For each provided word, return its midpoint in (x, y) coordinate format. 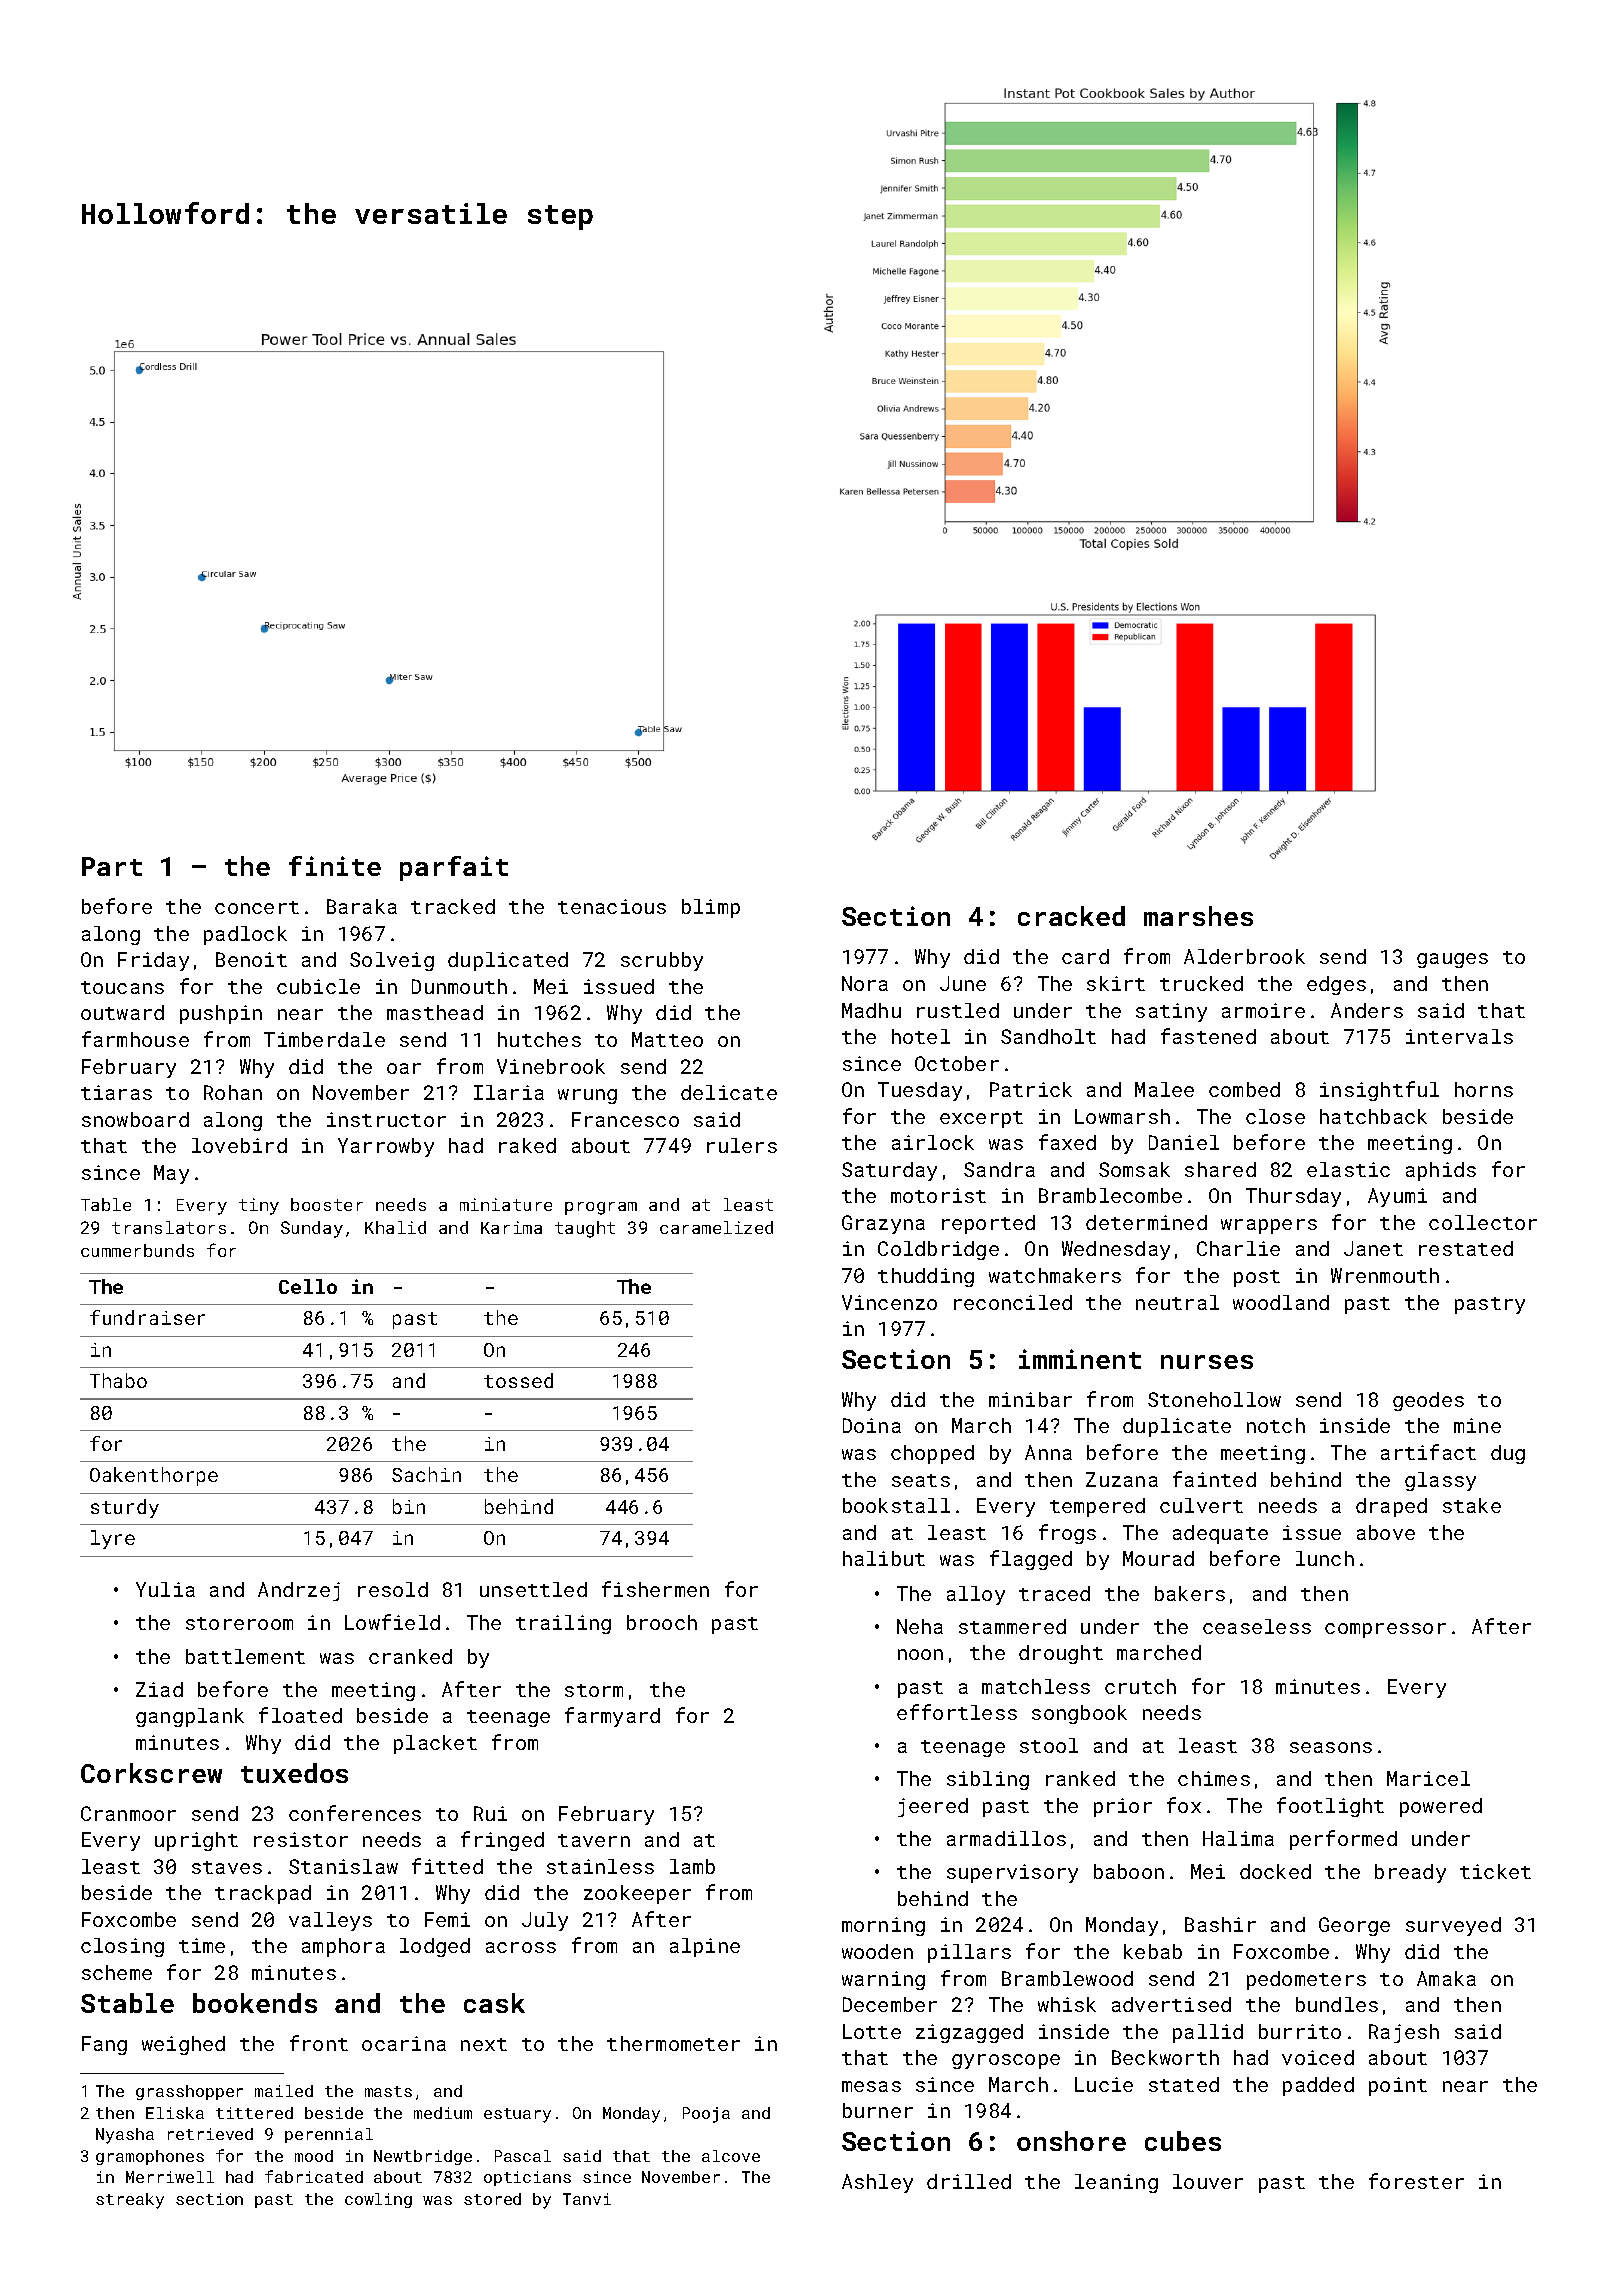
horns (1484, 1089)
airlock (933, 1142)
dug (1508, 1454)
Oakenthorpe (154, 1476)
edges (1336, 985)
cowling (378, 2200)
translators (169, 1227)
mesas (871, 2086)
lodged (435, 1947)
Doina (872, 1425)
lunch (1325, 1558)
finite (335, 866)
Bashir (1220, 1924)
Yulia (165, 1589)
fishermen (655, 1589)
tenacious (612, 906)
